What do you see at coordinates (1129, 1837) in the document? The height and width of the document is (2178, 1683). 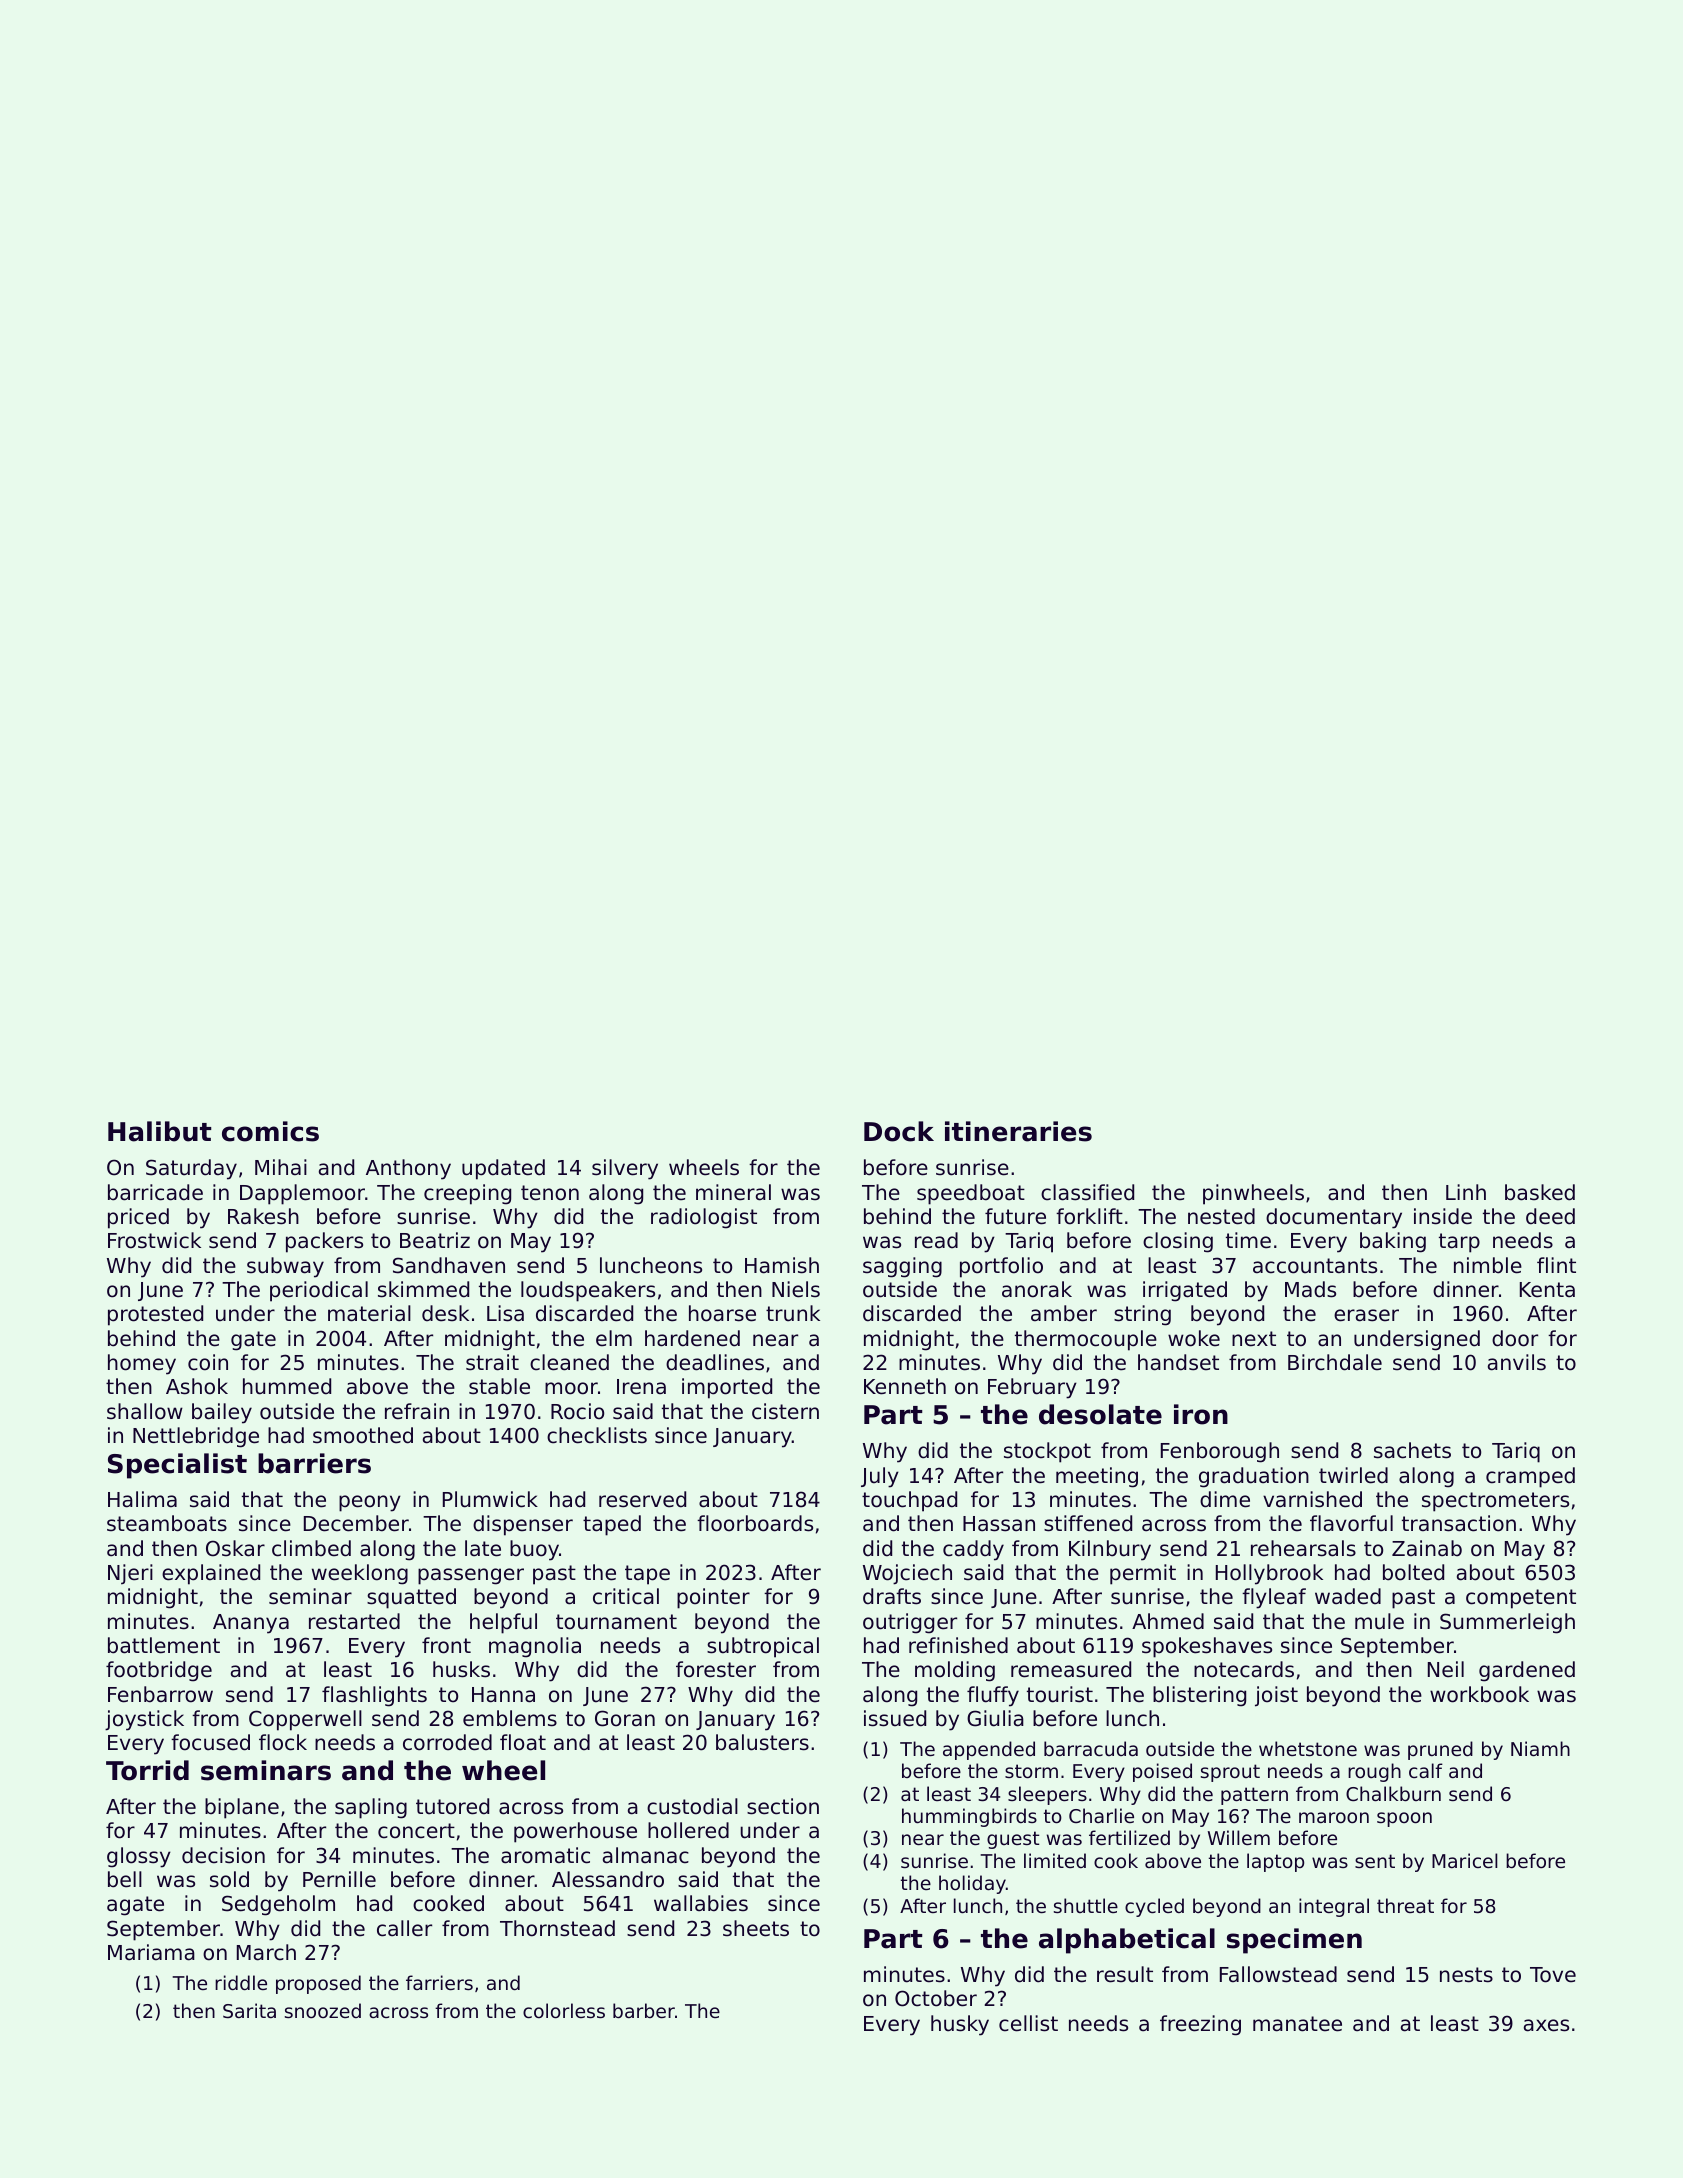 I see `fertilized` at bounding box center [1129, 1837].
